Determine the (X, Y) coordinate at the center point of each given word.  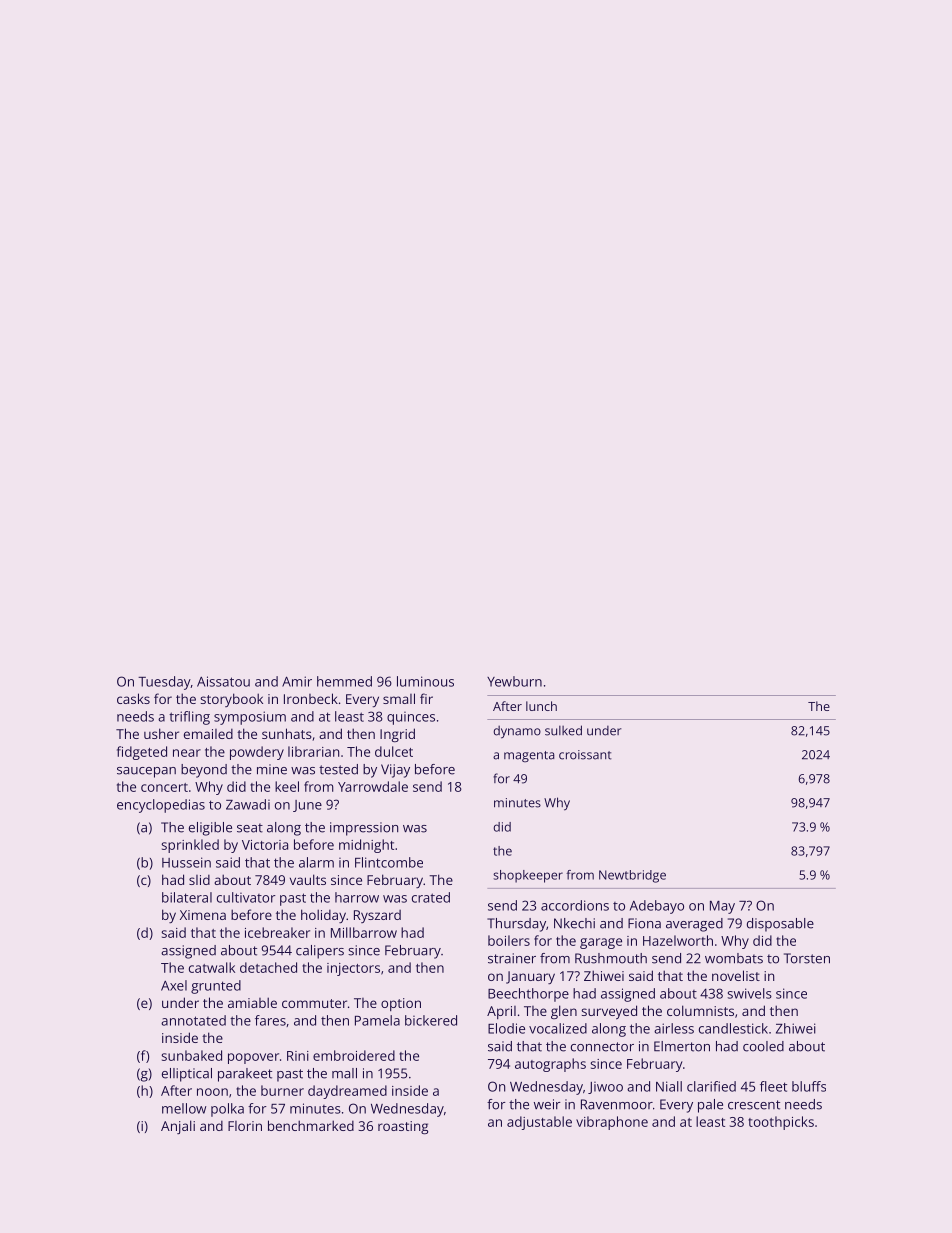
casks (133, 698)
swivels (750, 993)
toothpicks (781, 1123)
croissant (585, 755)
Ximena (203, 915)
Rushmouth (611, 958)
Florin (245, 1126)
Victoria (265, 845)
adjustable (539, 1123)
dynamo (517, 732)
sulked (563, 730)
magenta (529, 756)
